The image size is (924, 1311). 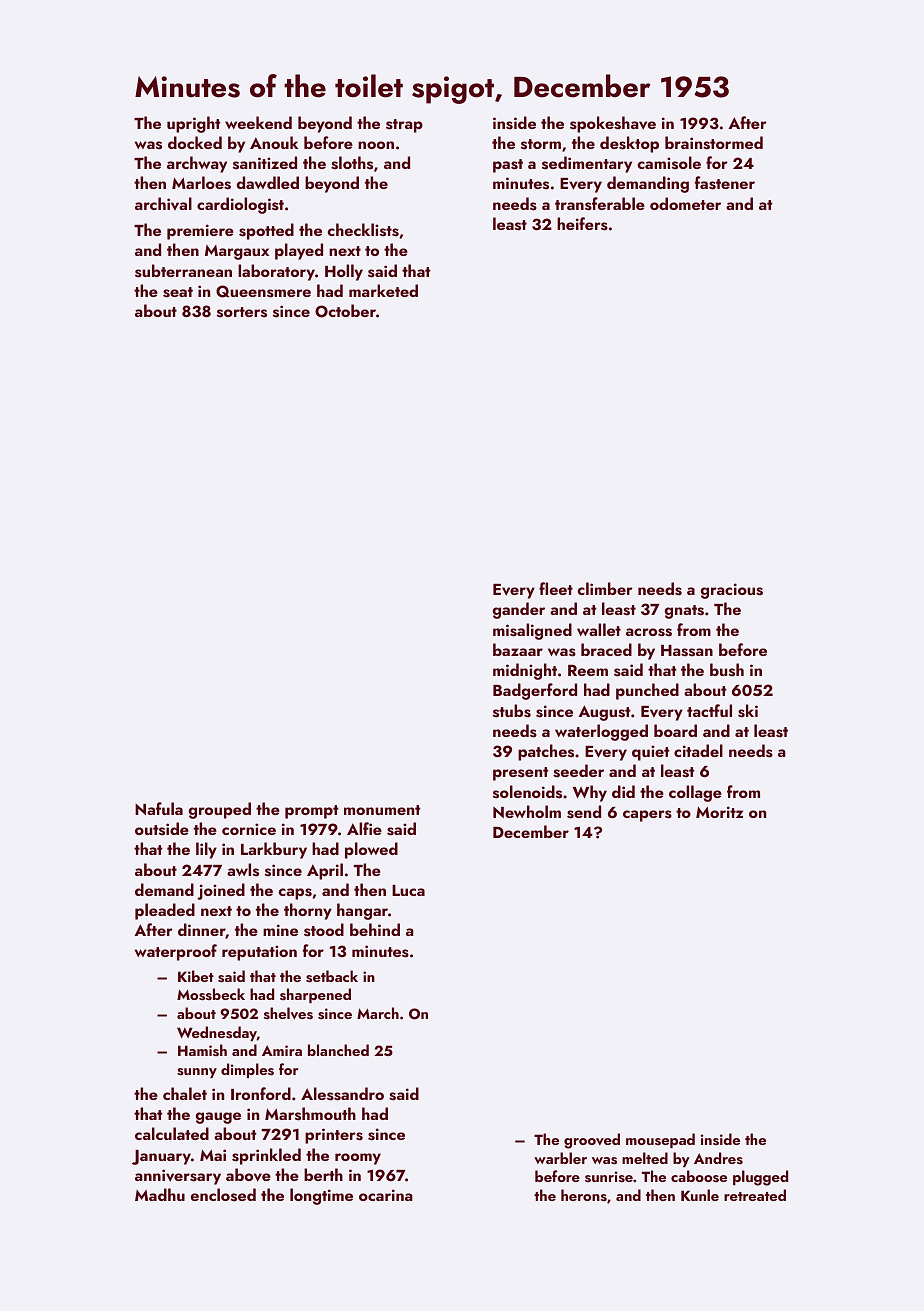 What do you see at coordinates (321, 1196) in the screenshot?
I see `longtime` at bounding box center [321, 1196].
